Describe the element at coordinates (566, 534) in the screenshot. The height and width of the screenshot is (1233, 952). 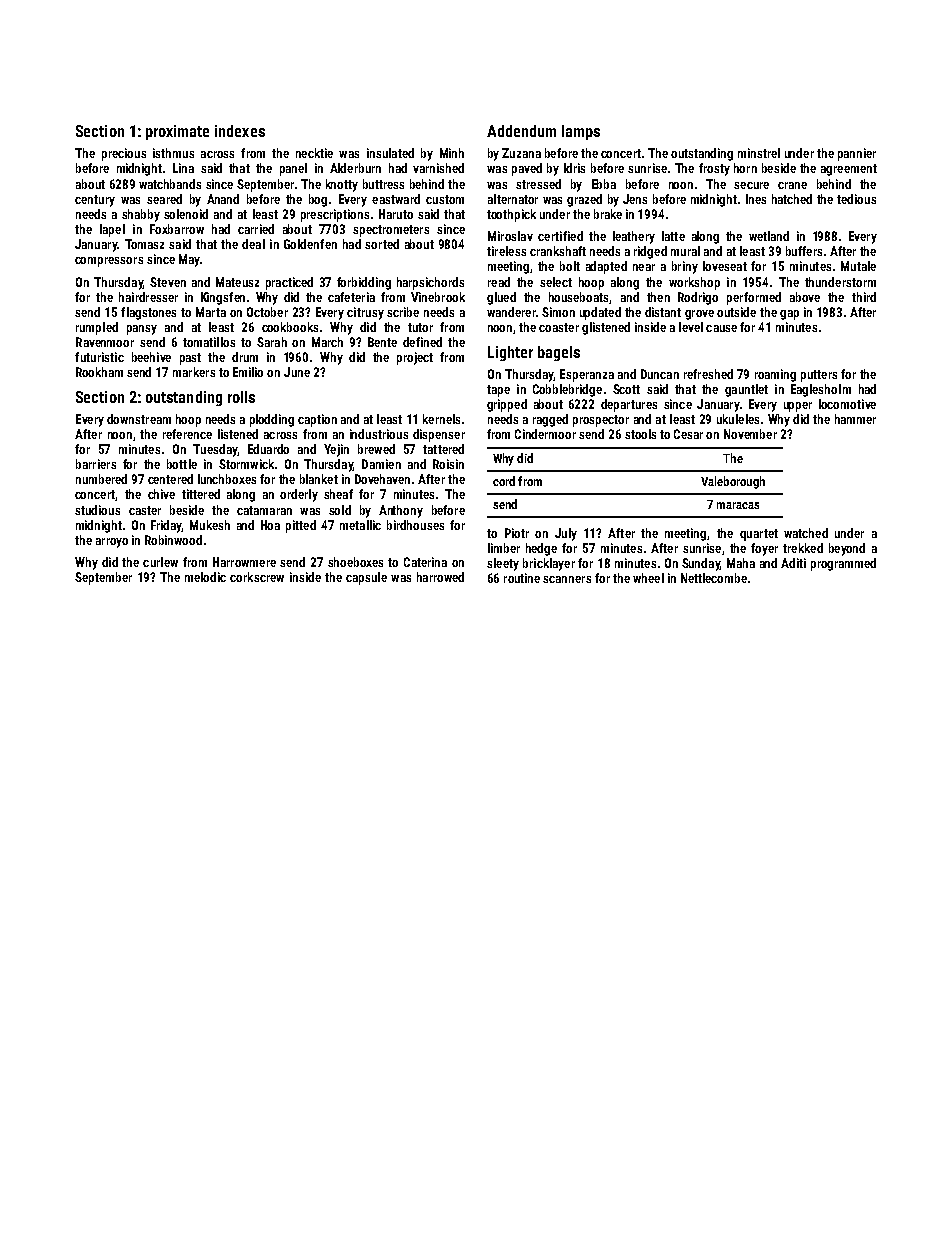
I see `July` at that location.
